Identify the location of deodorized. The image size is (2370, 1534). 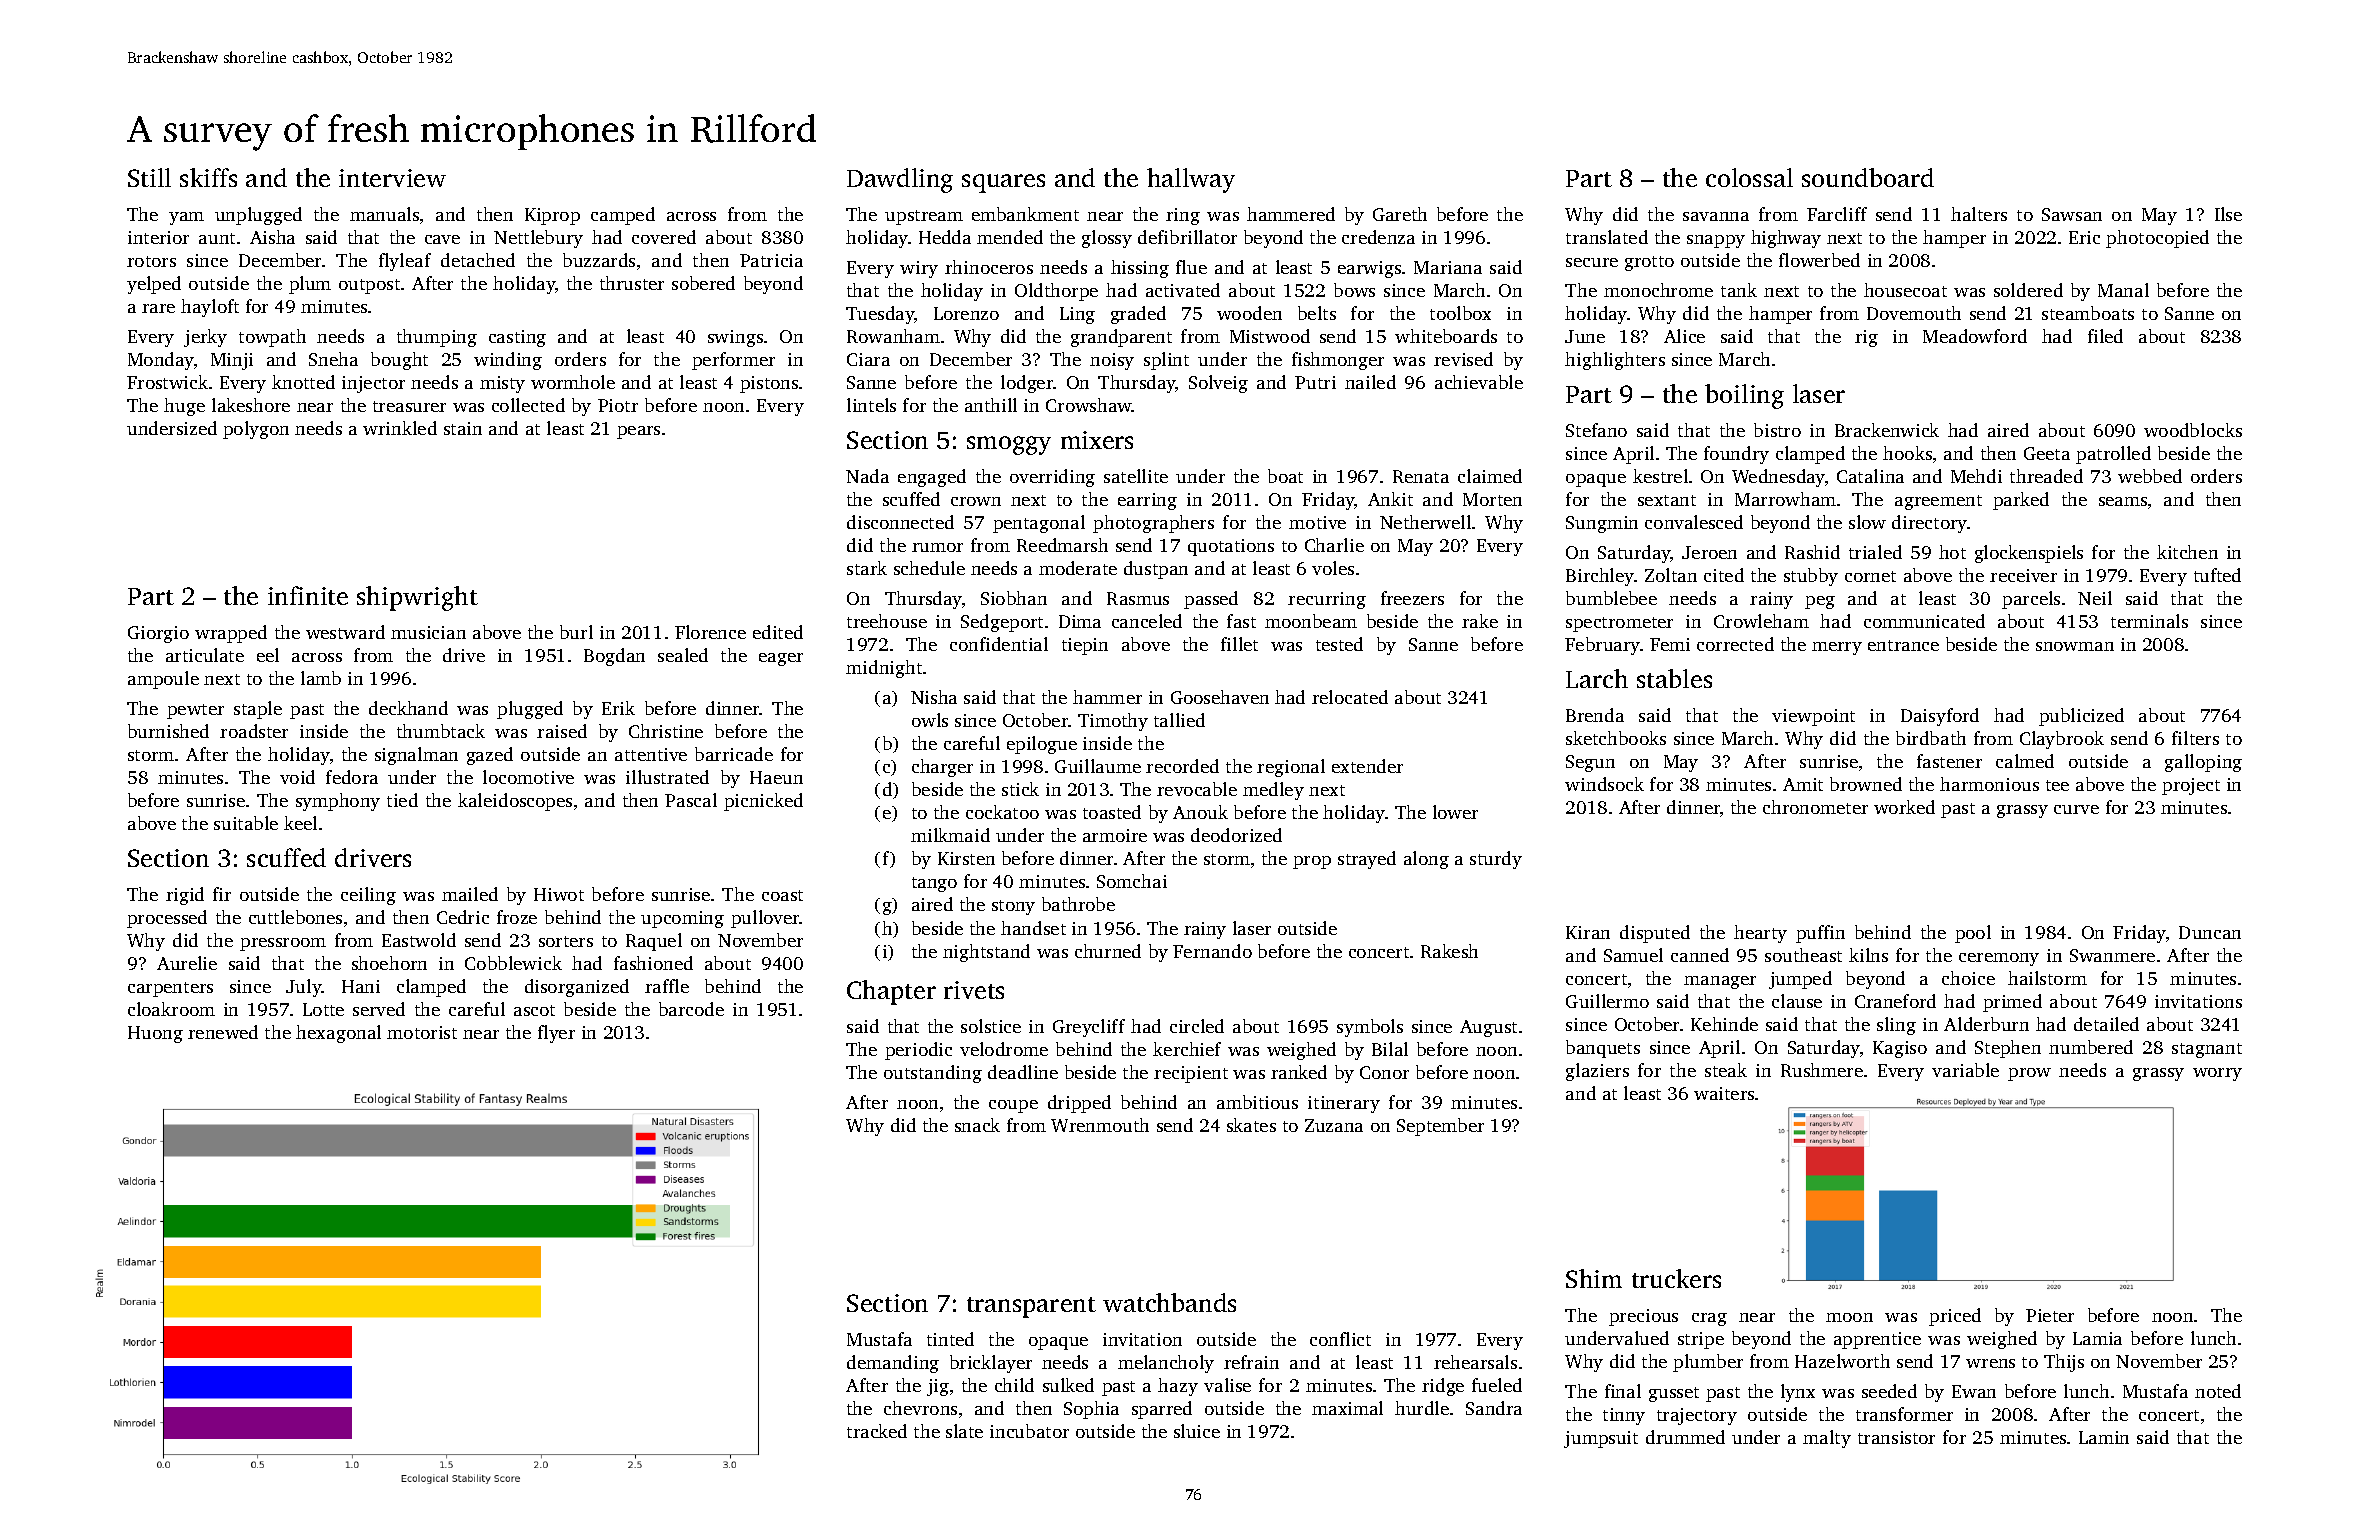
(1236, 835).
